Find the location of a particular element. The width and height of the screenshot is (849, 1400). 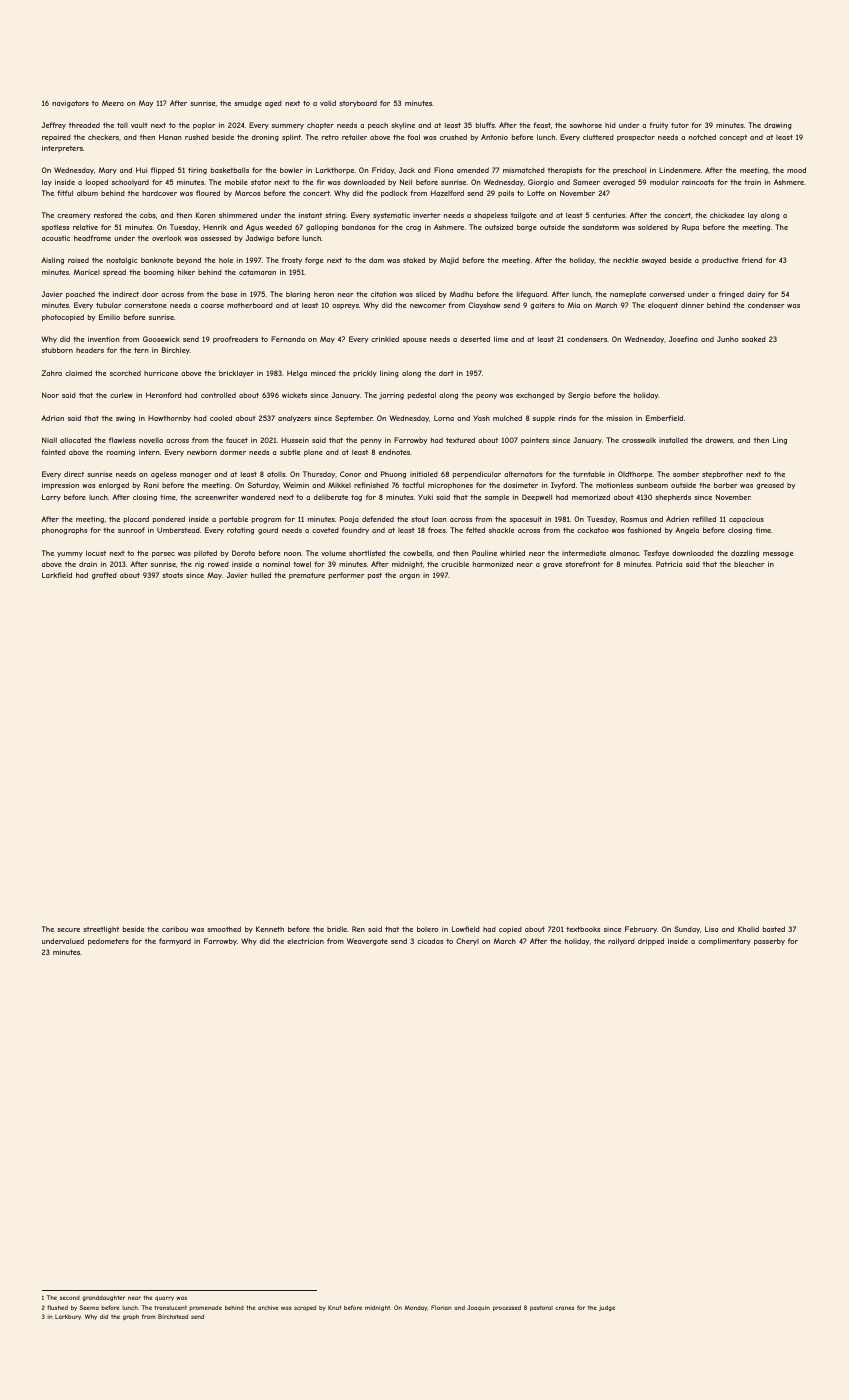

Birchstead is located at coordinates (173, 1316).
